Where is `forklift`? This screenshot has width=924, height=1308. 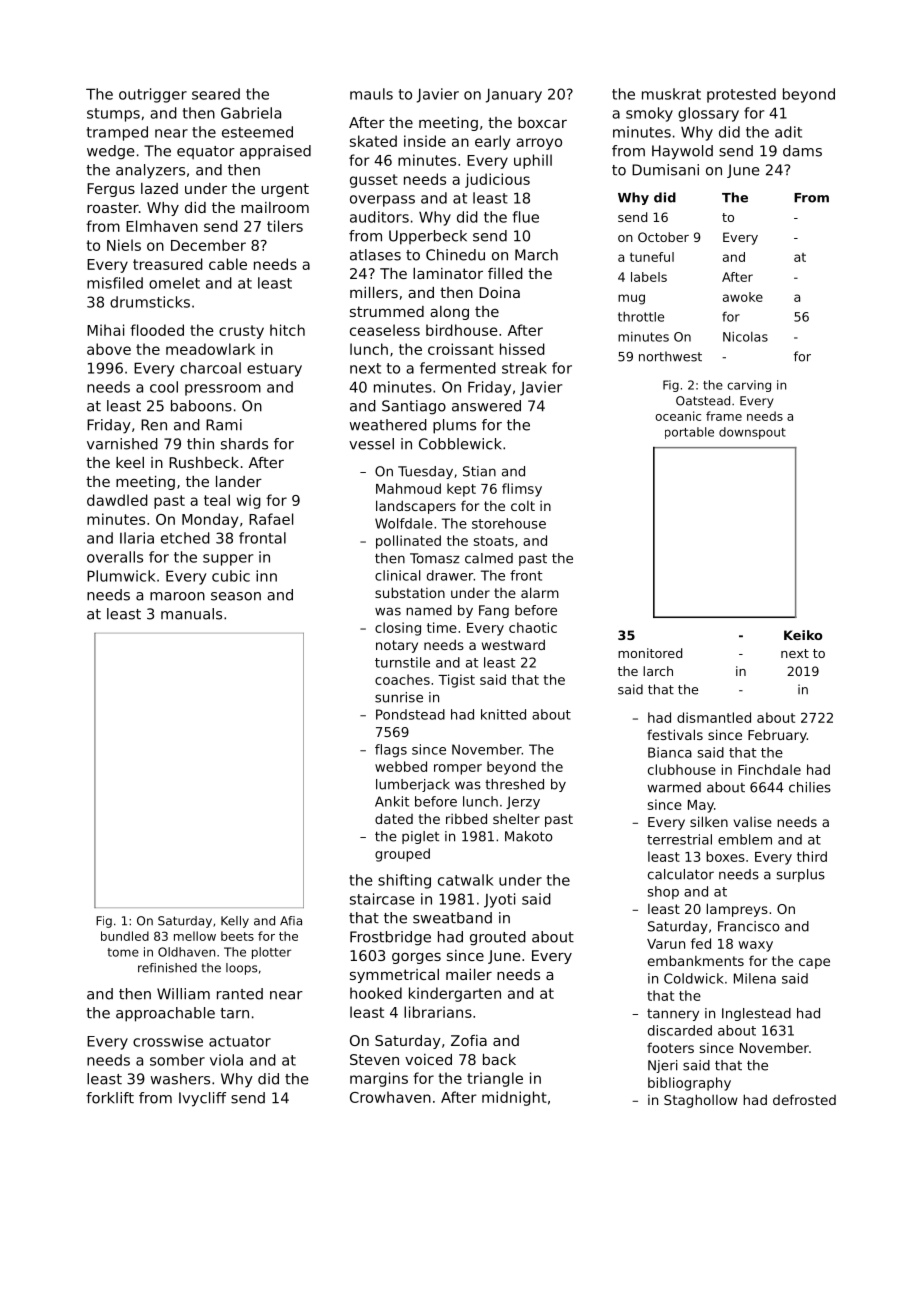 forklift is located at coordinates (110, 1098).
